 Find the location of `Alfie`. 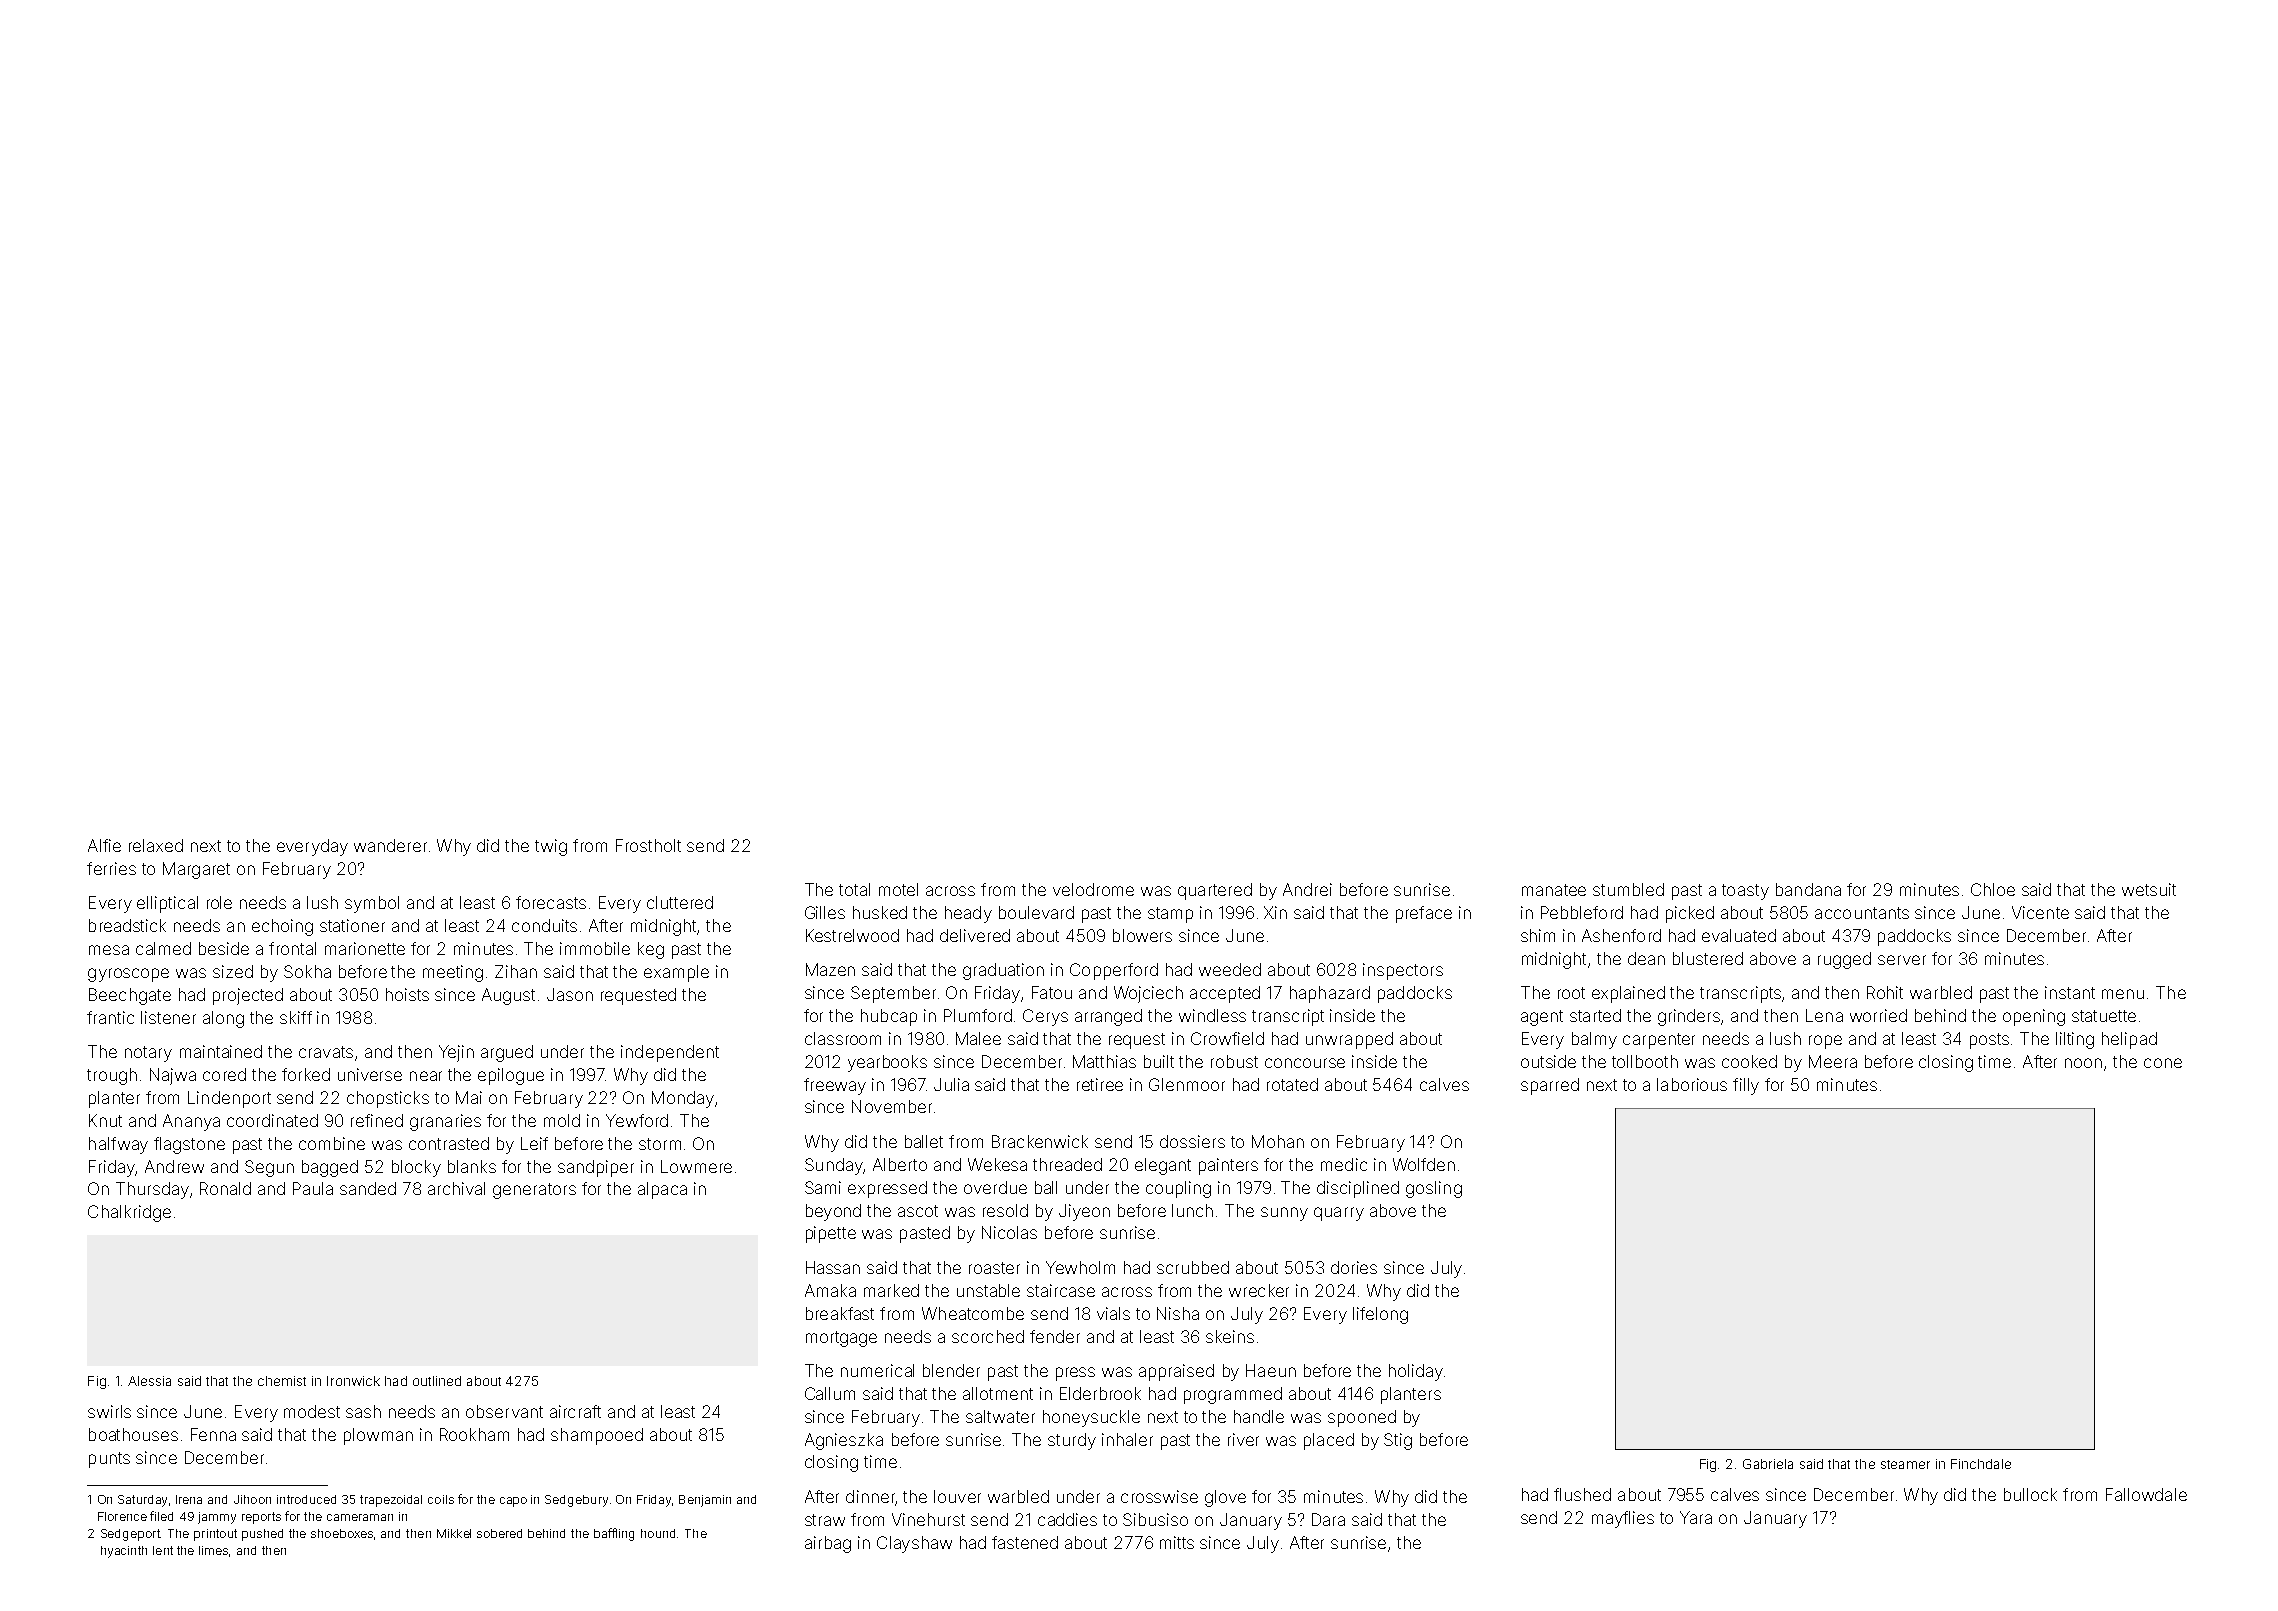

Alfie is located at coordinates (104, 845).
